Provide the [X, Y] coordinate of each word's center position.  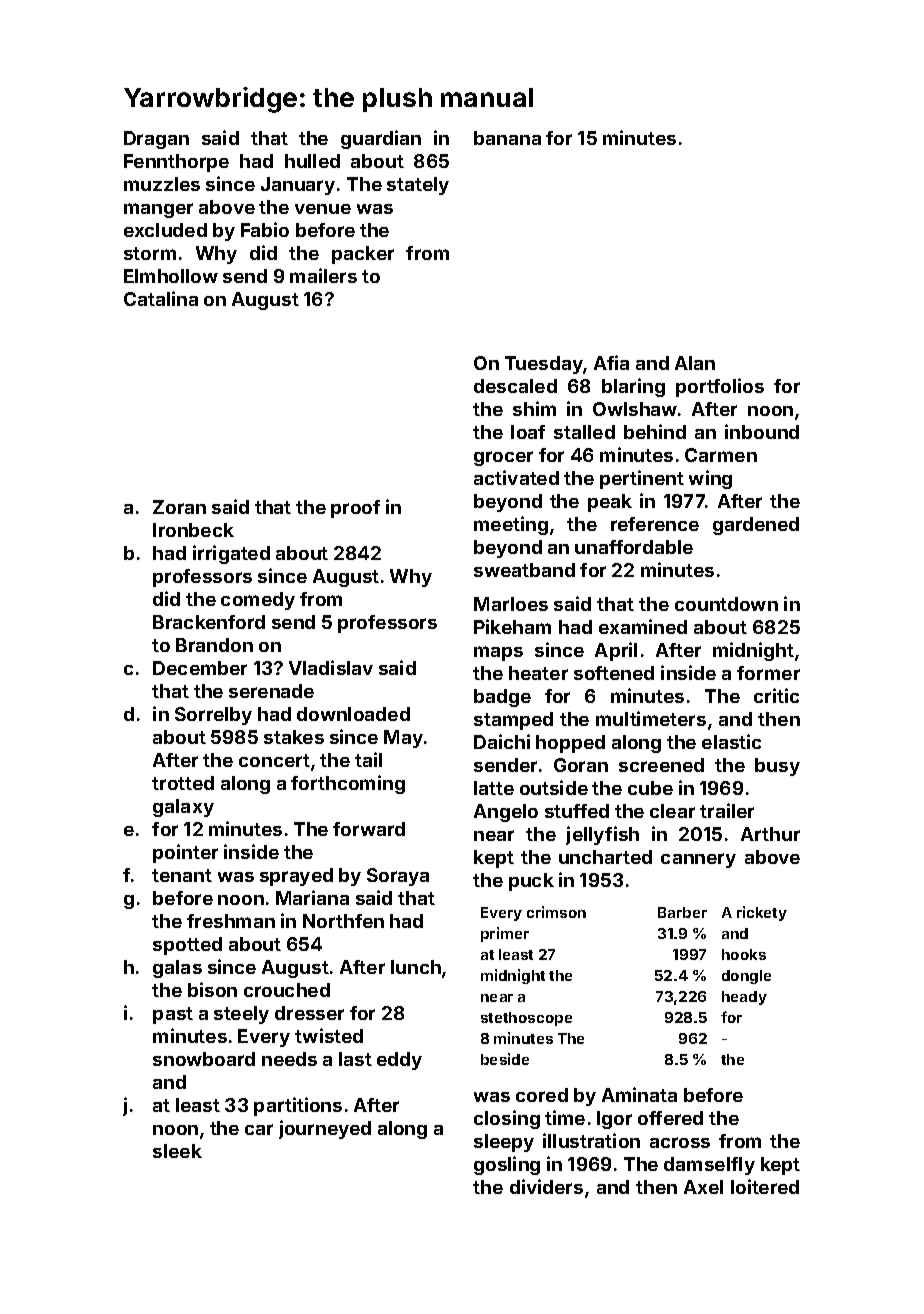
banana [507, 138]
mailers [323, 275]
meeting [511, 525]
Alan [695, 363]
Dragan [156, 140]
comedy [258, 601]
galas [177, 969]
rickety [762, 913]
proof [355, 509]
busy [777, 767]
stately [418, 186]
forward [369, 829]
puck [531, 882]
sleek [177, 1151]
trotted [183, 783]
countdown [726, 604]
